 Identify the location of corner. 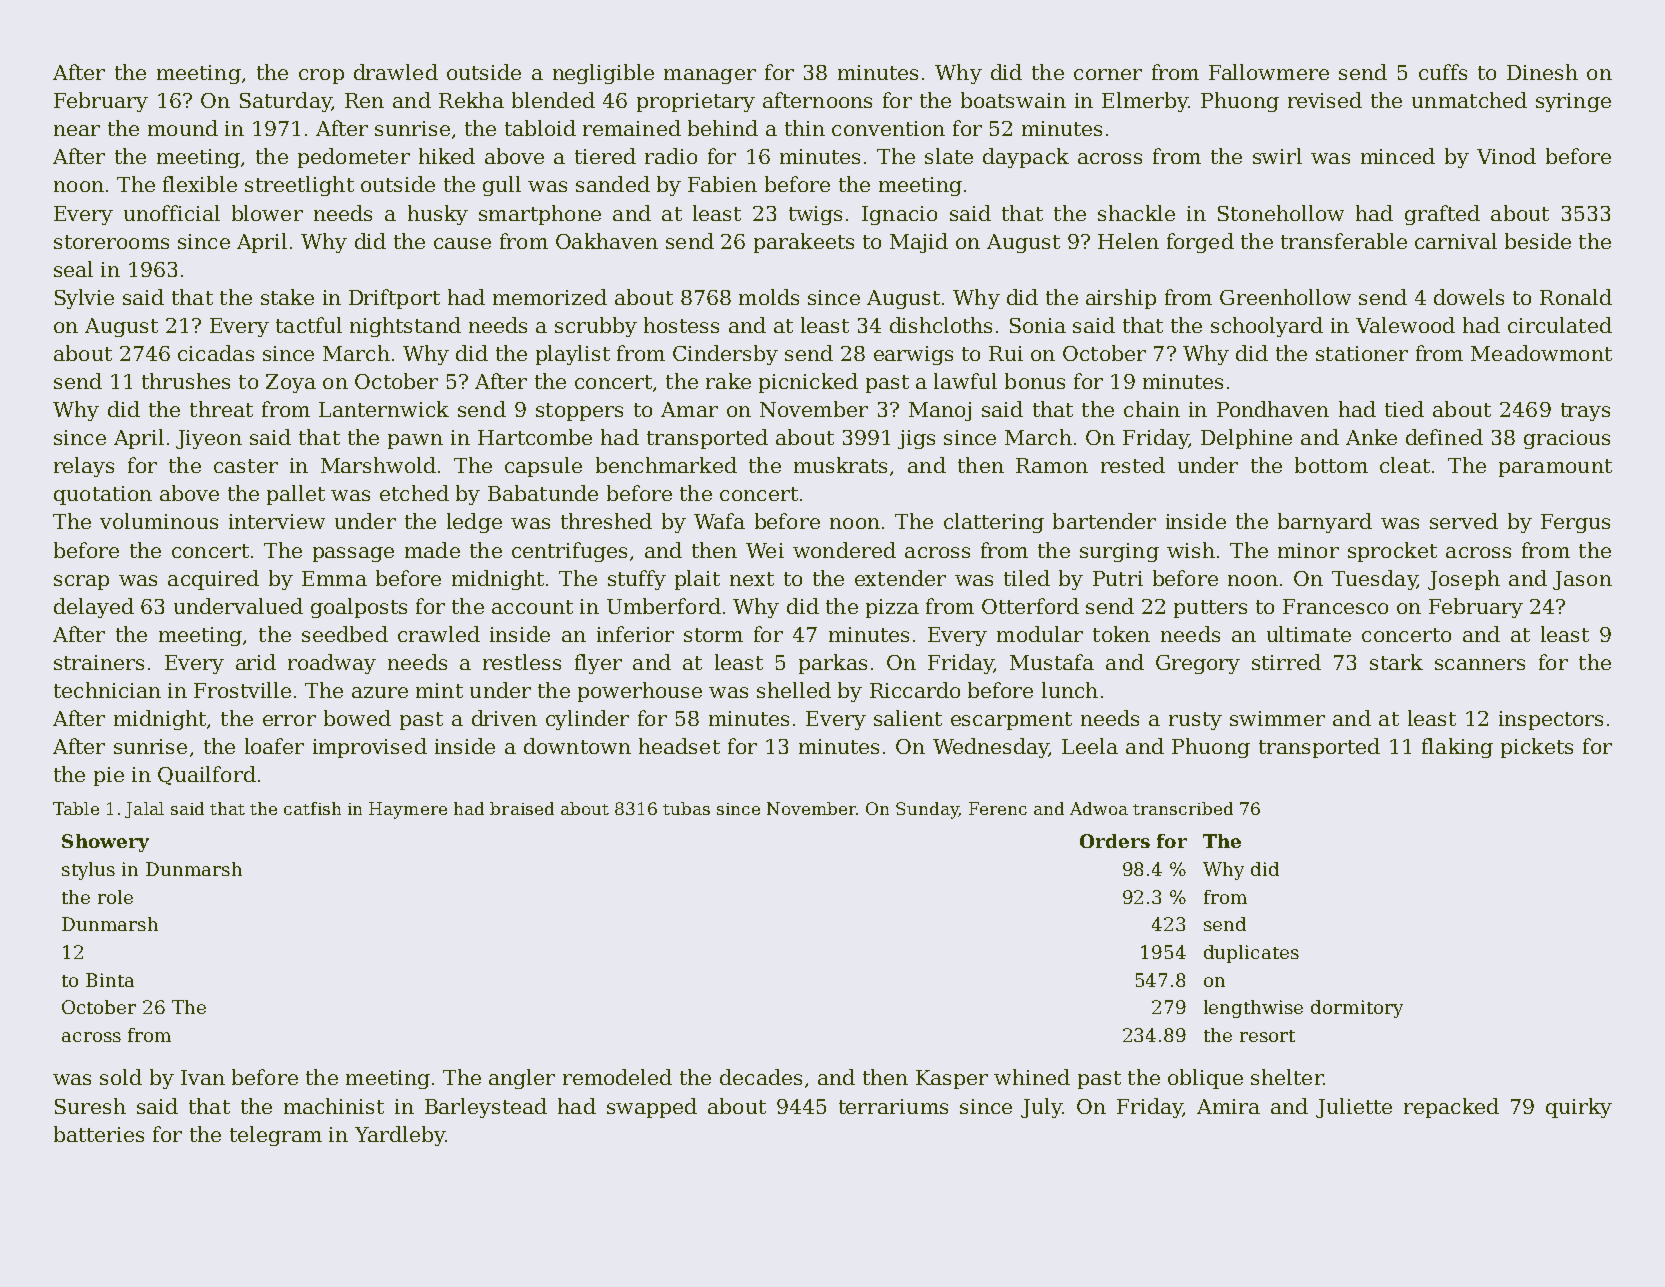
(1108, 74).
